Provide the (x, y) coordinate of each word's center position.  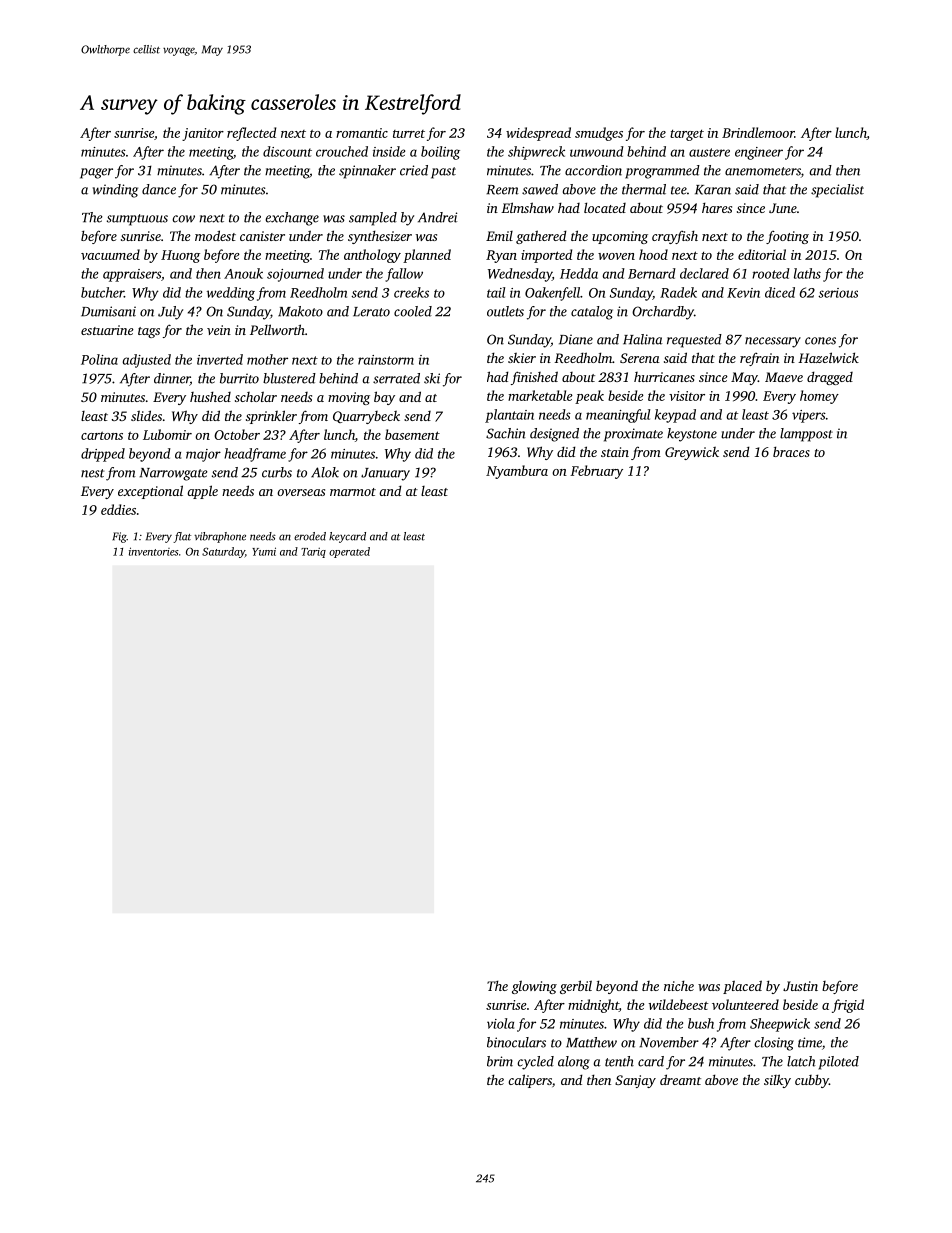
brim (500, 1061)
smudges (599, 134)
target (687, 135)
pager (96, 173)
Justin (800, 986)
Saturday (223, 552)
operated (349, 552)
